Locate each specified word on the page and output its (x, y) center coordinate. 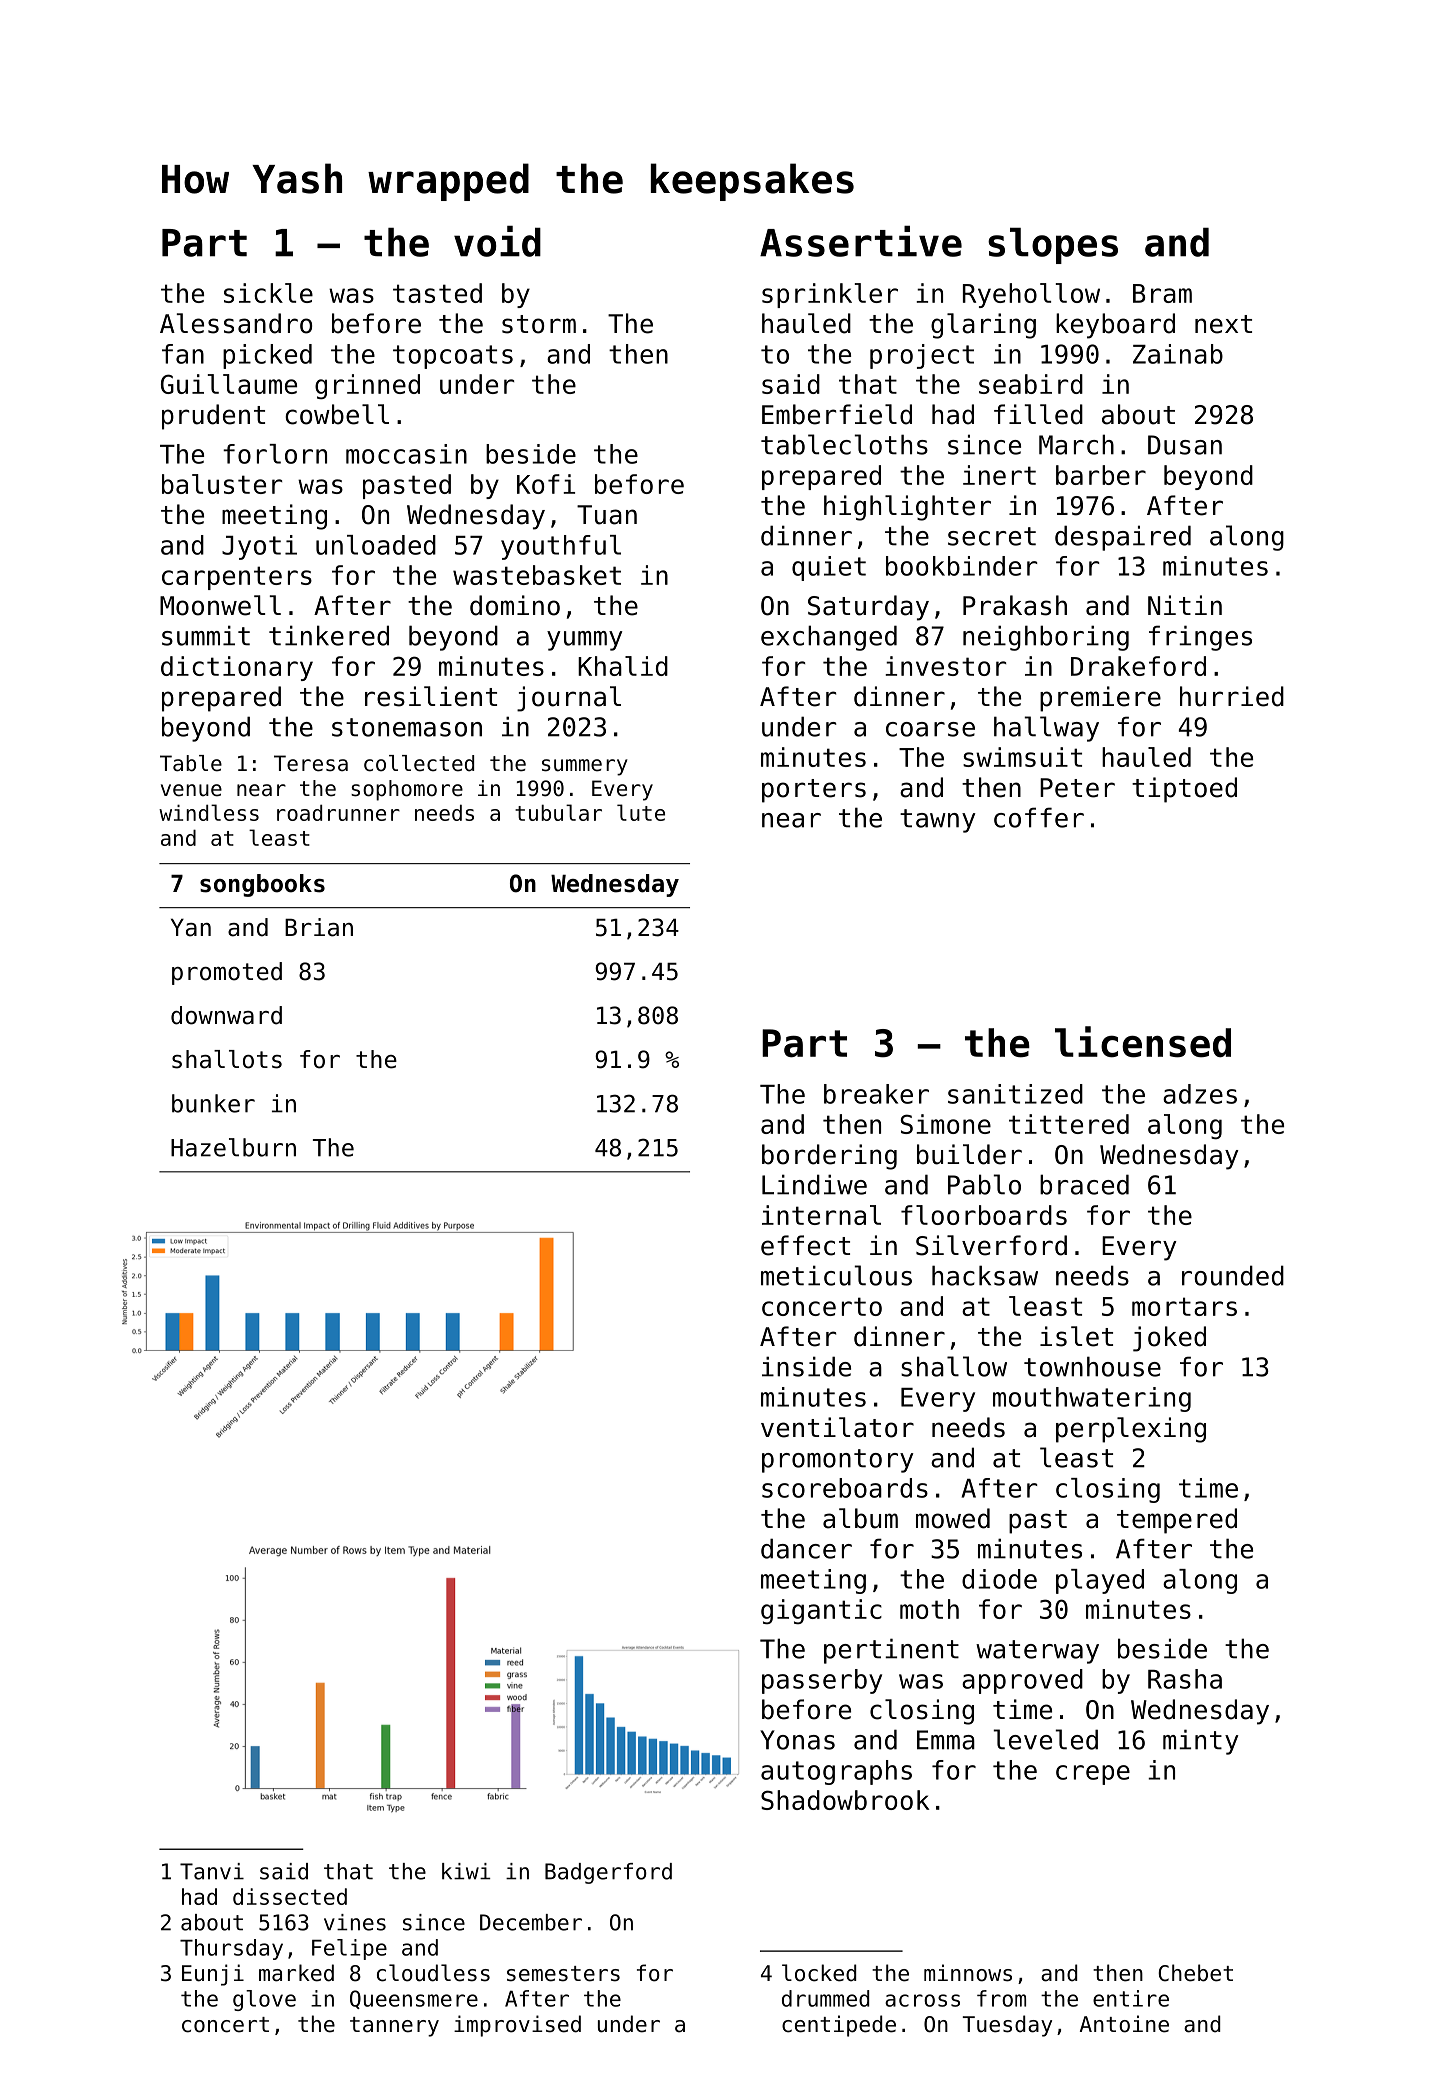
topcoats (453, 357)
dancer (806, 1548)
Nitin (1185, 605)
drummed (825, 1998)
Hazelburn (233, 1147)
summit (206, 635)
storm (539, 324)
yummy (584, 641)
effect (805, 1245)
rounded (1233, 1275)
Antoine (1124, 2024)
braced (1084, 1184)
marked (296, 1973)
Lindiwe (814, 1184)
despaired (1123, 538)
